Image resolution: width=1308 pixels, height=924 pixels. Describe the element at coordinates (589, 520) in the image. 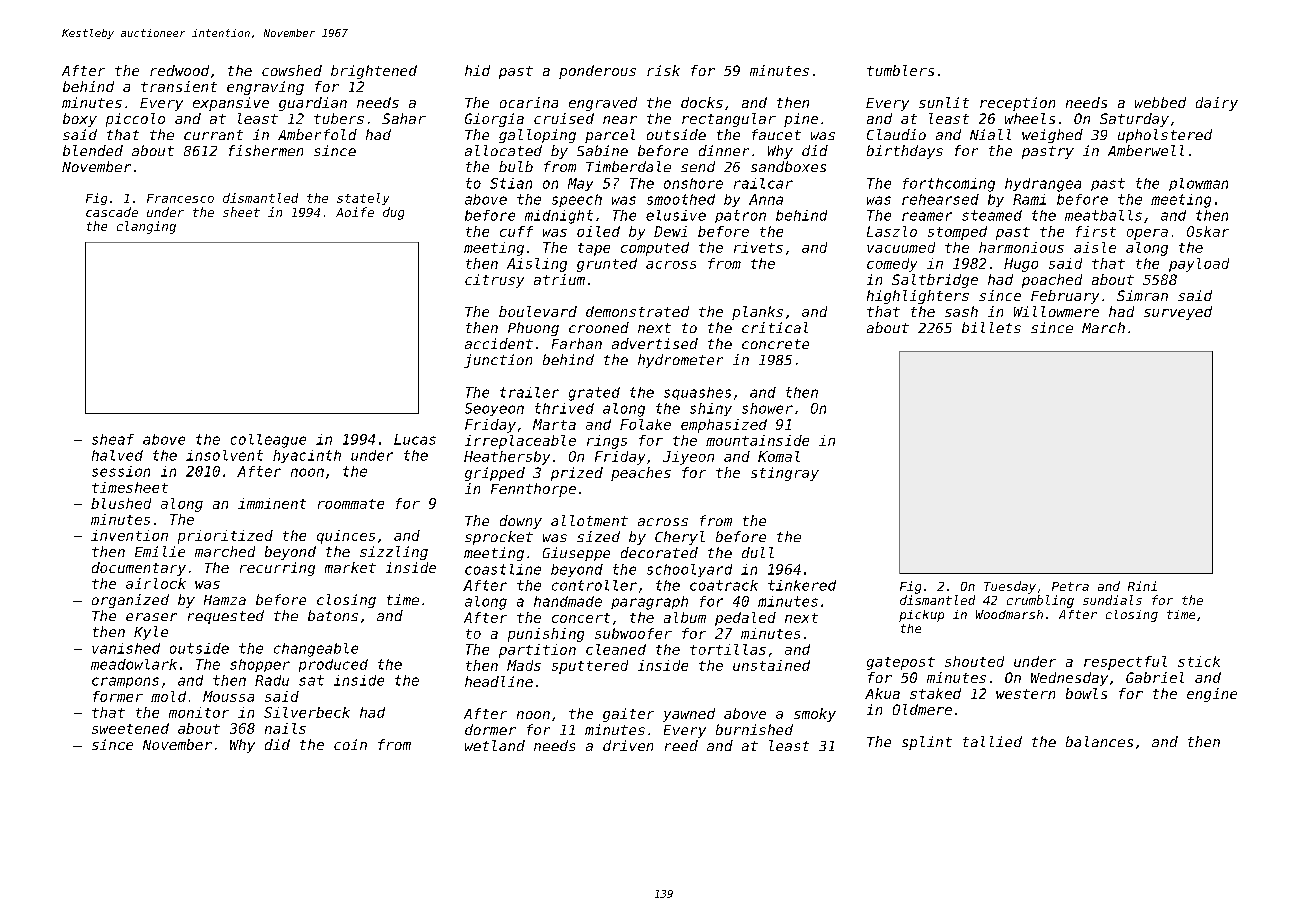

I see `allotment` at that location.
